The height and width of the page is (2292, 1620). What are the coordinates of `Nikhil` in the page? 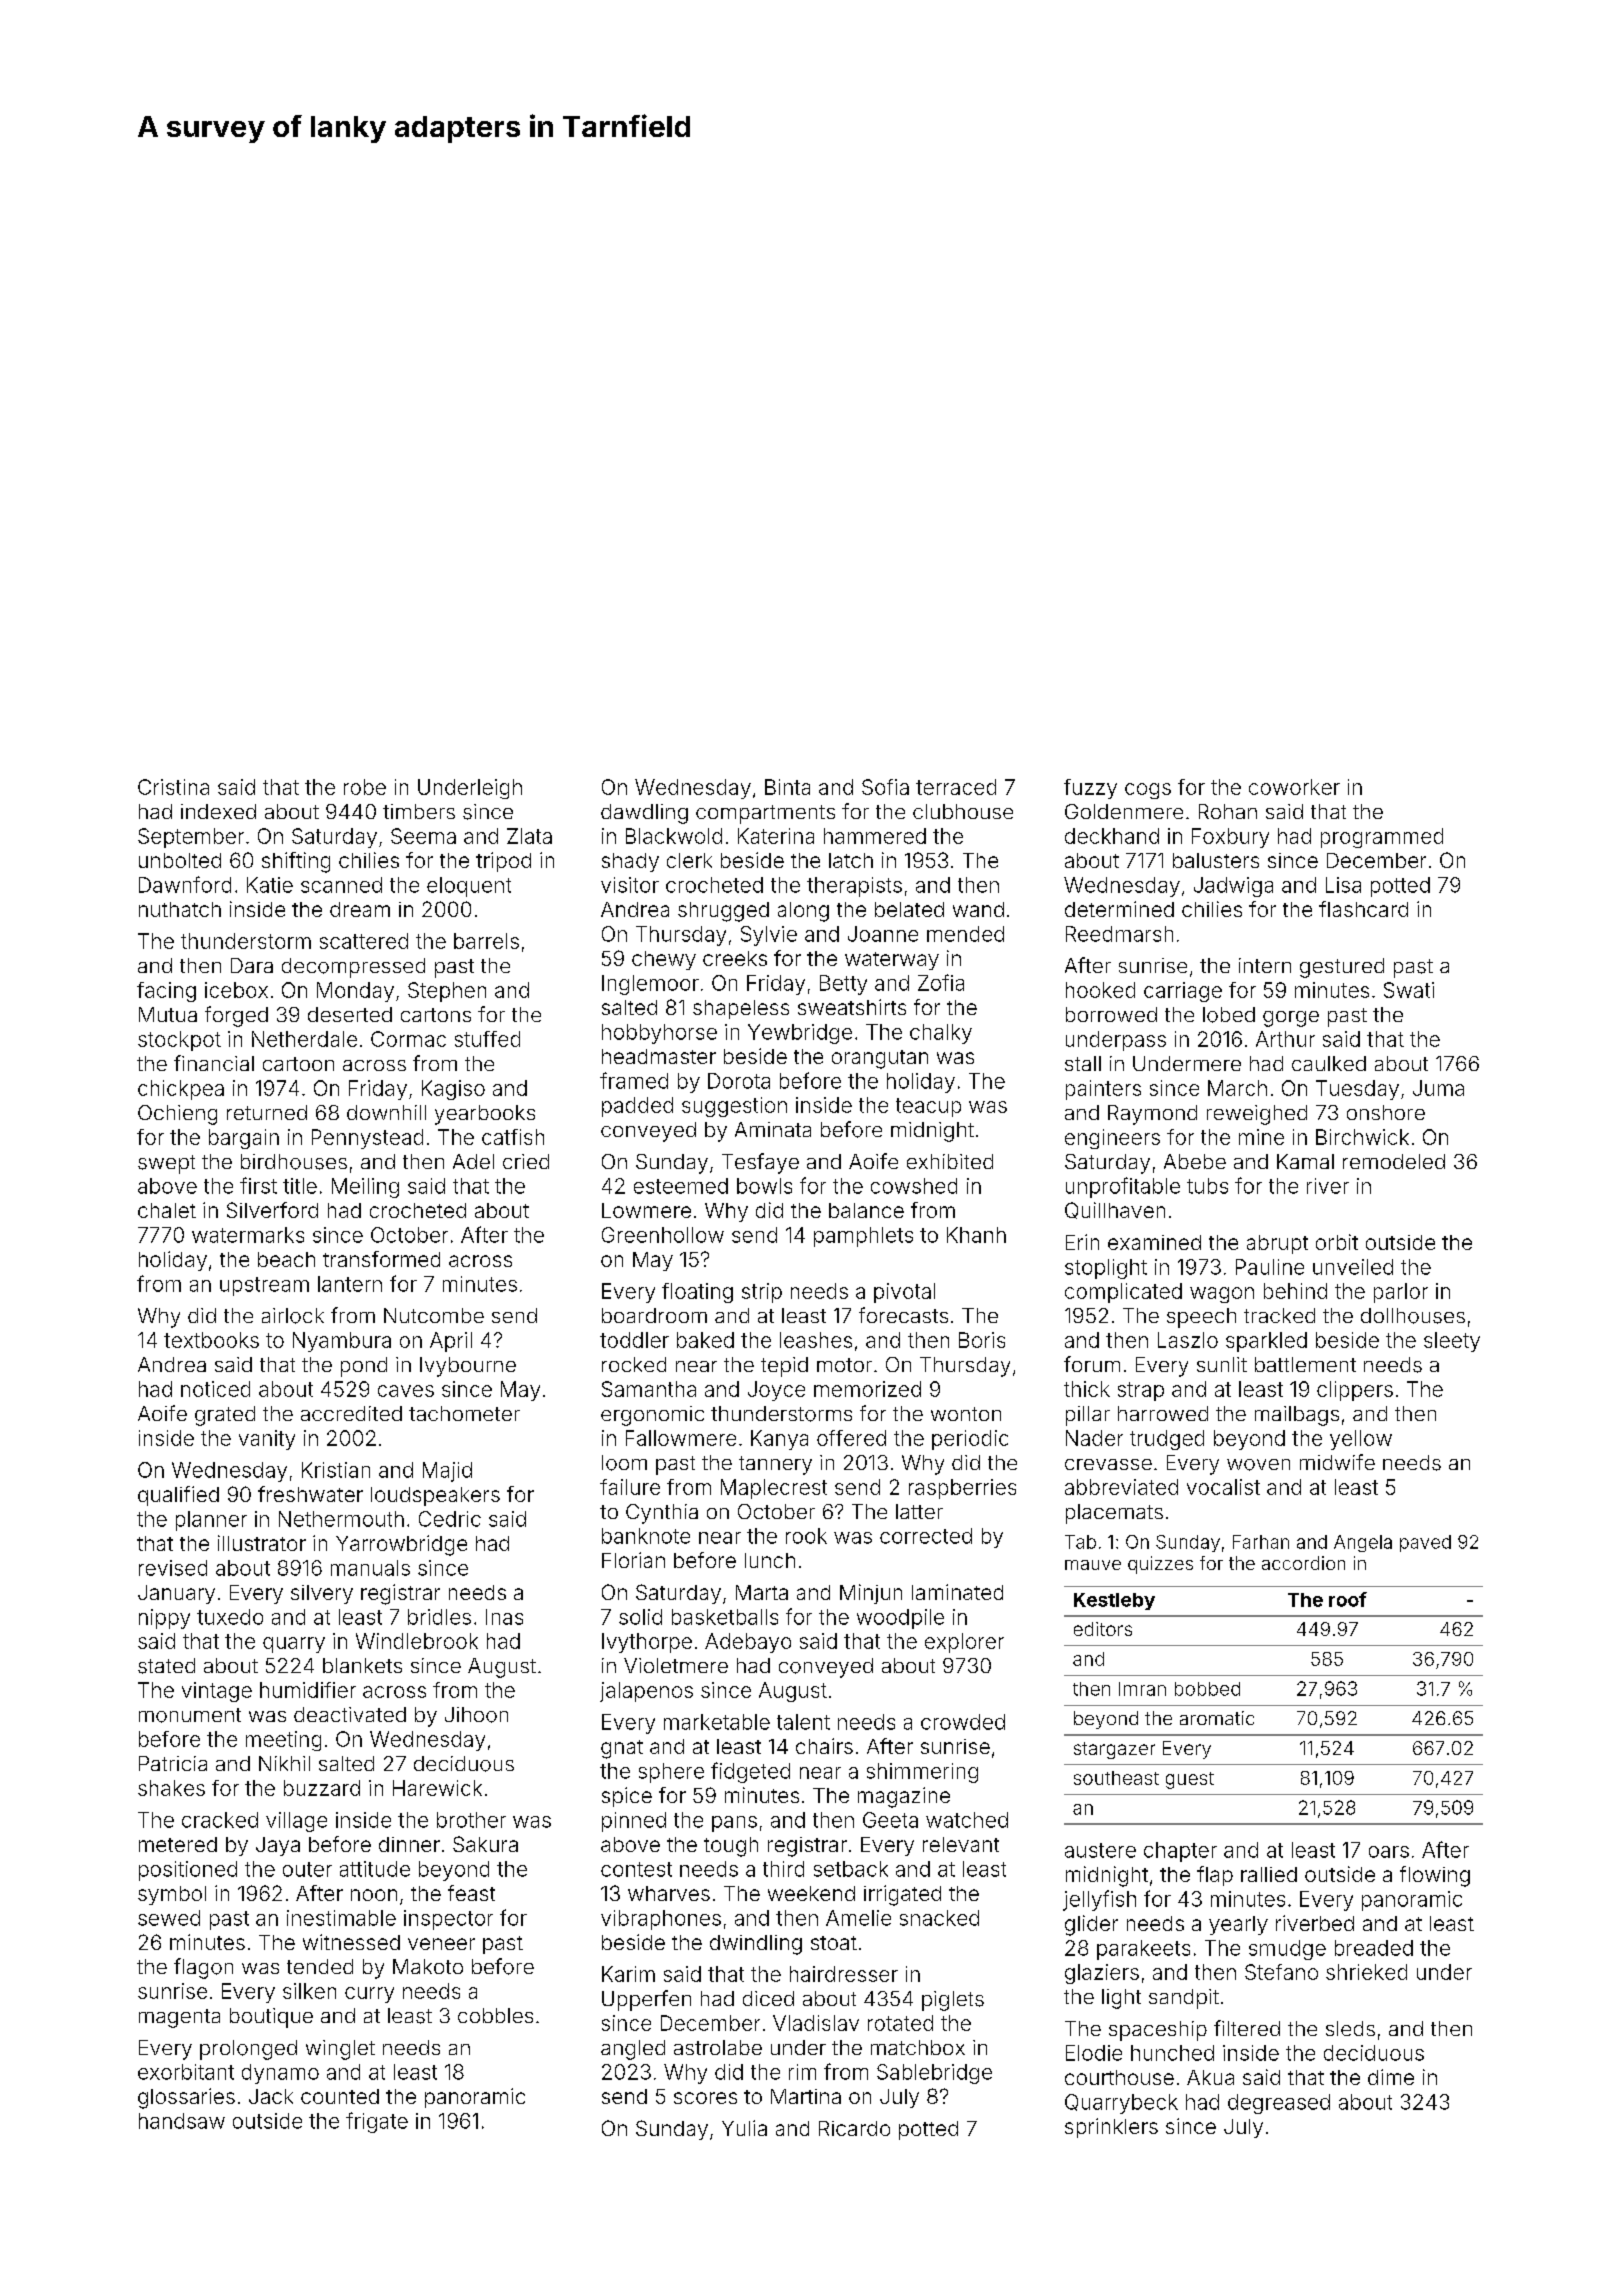 It's located at (284, 1763).
